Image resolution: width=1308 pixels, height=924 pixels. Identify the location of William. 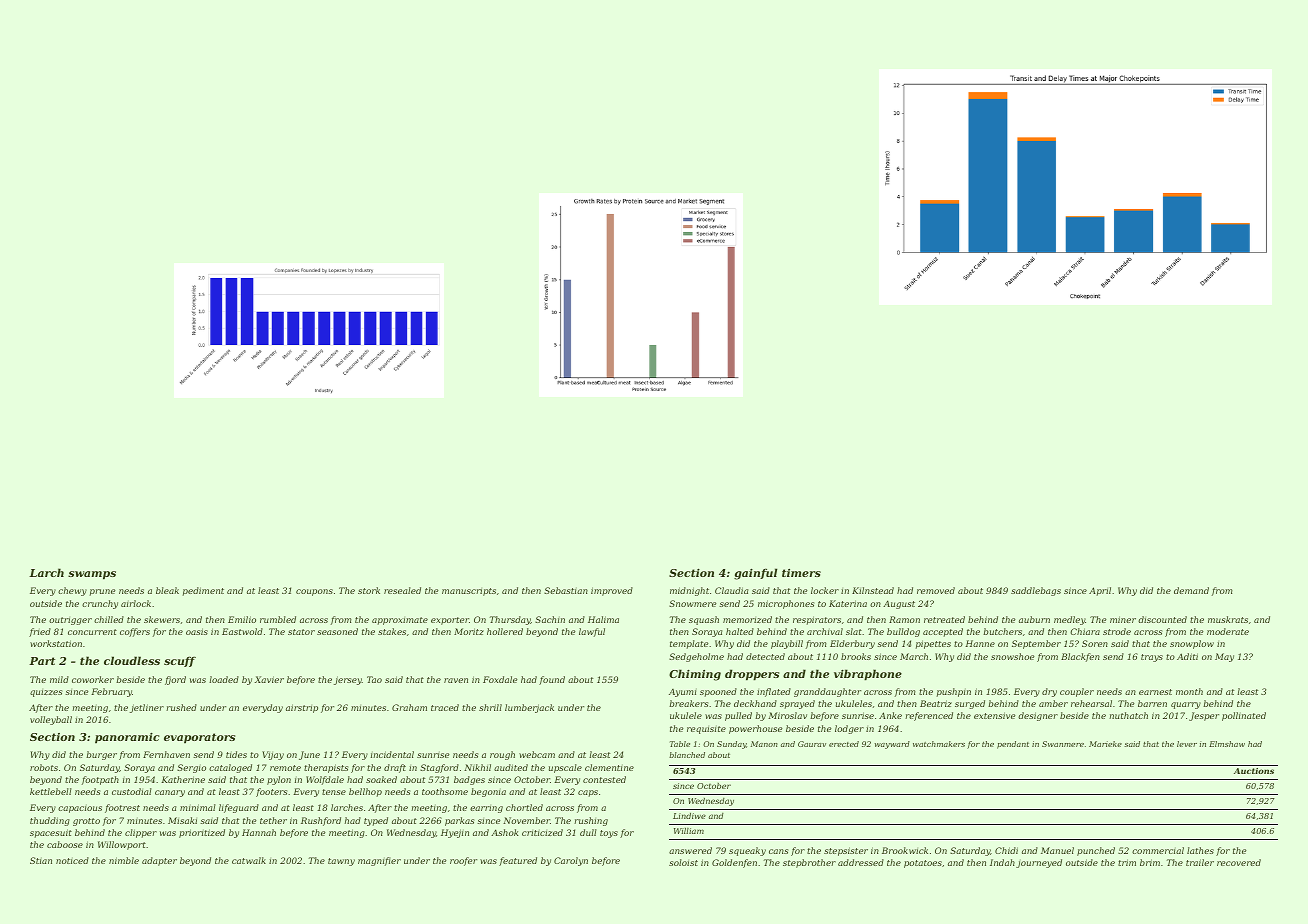
(689, 831).
